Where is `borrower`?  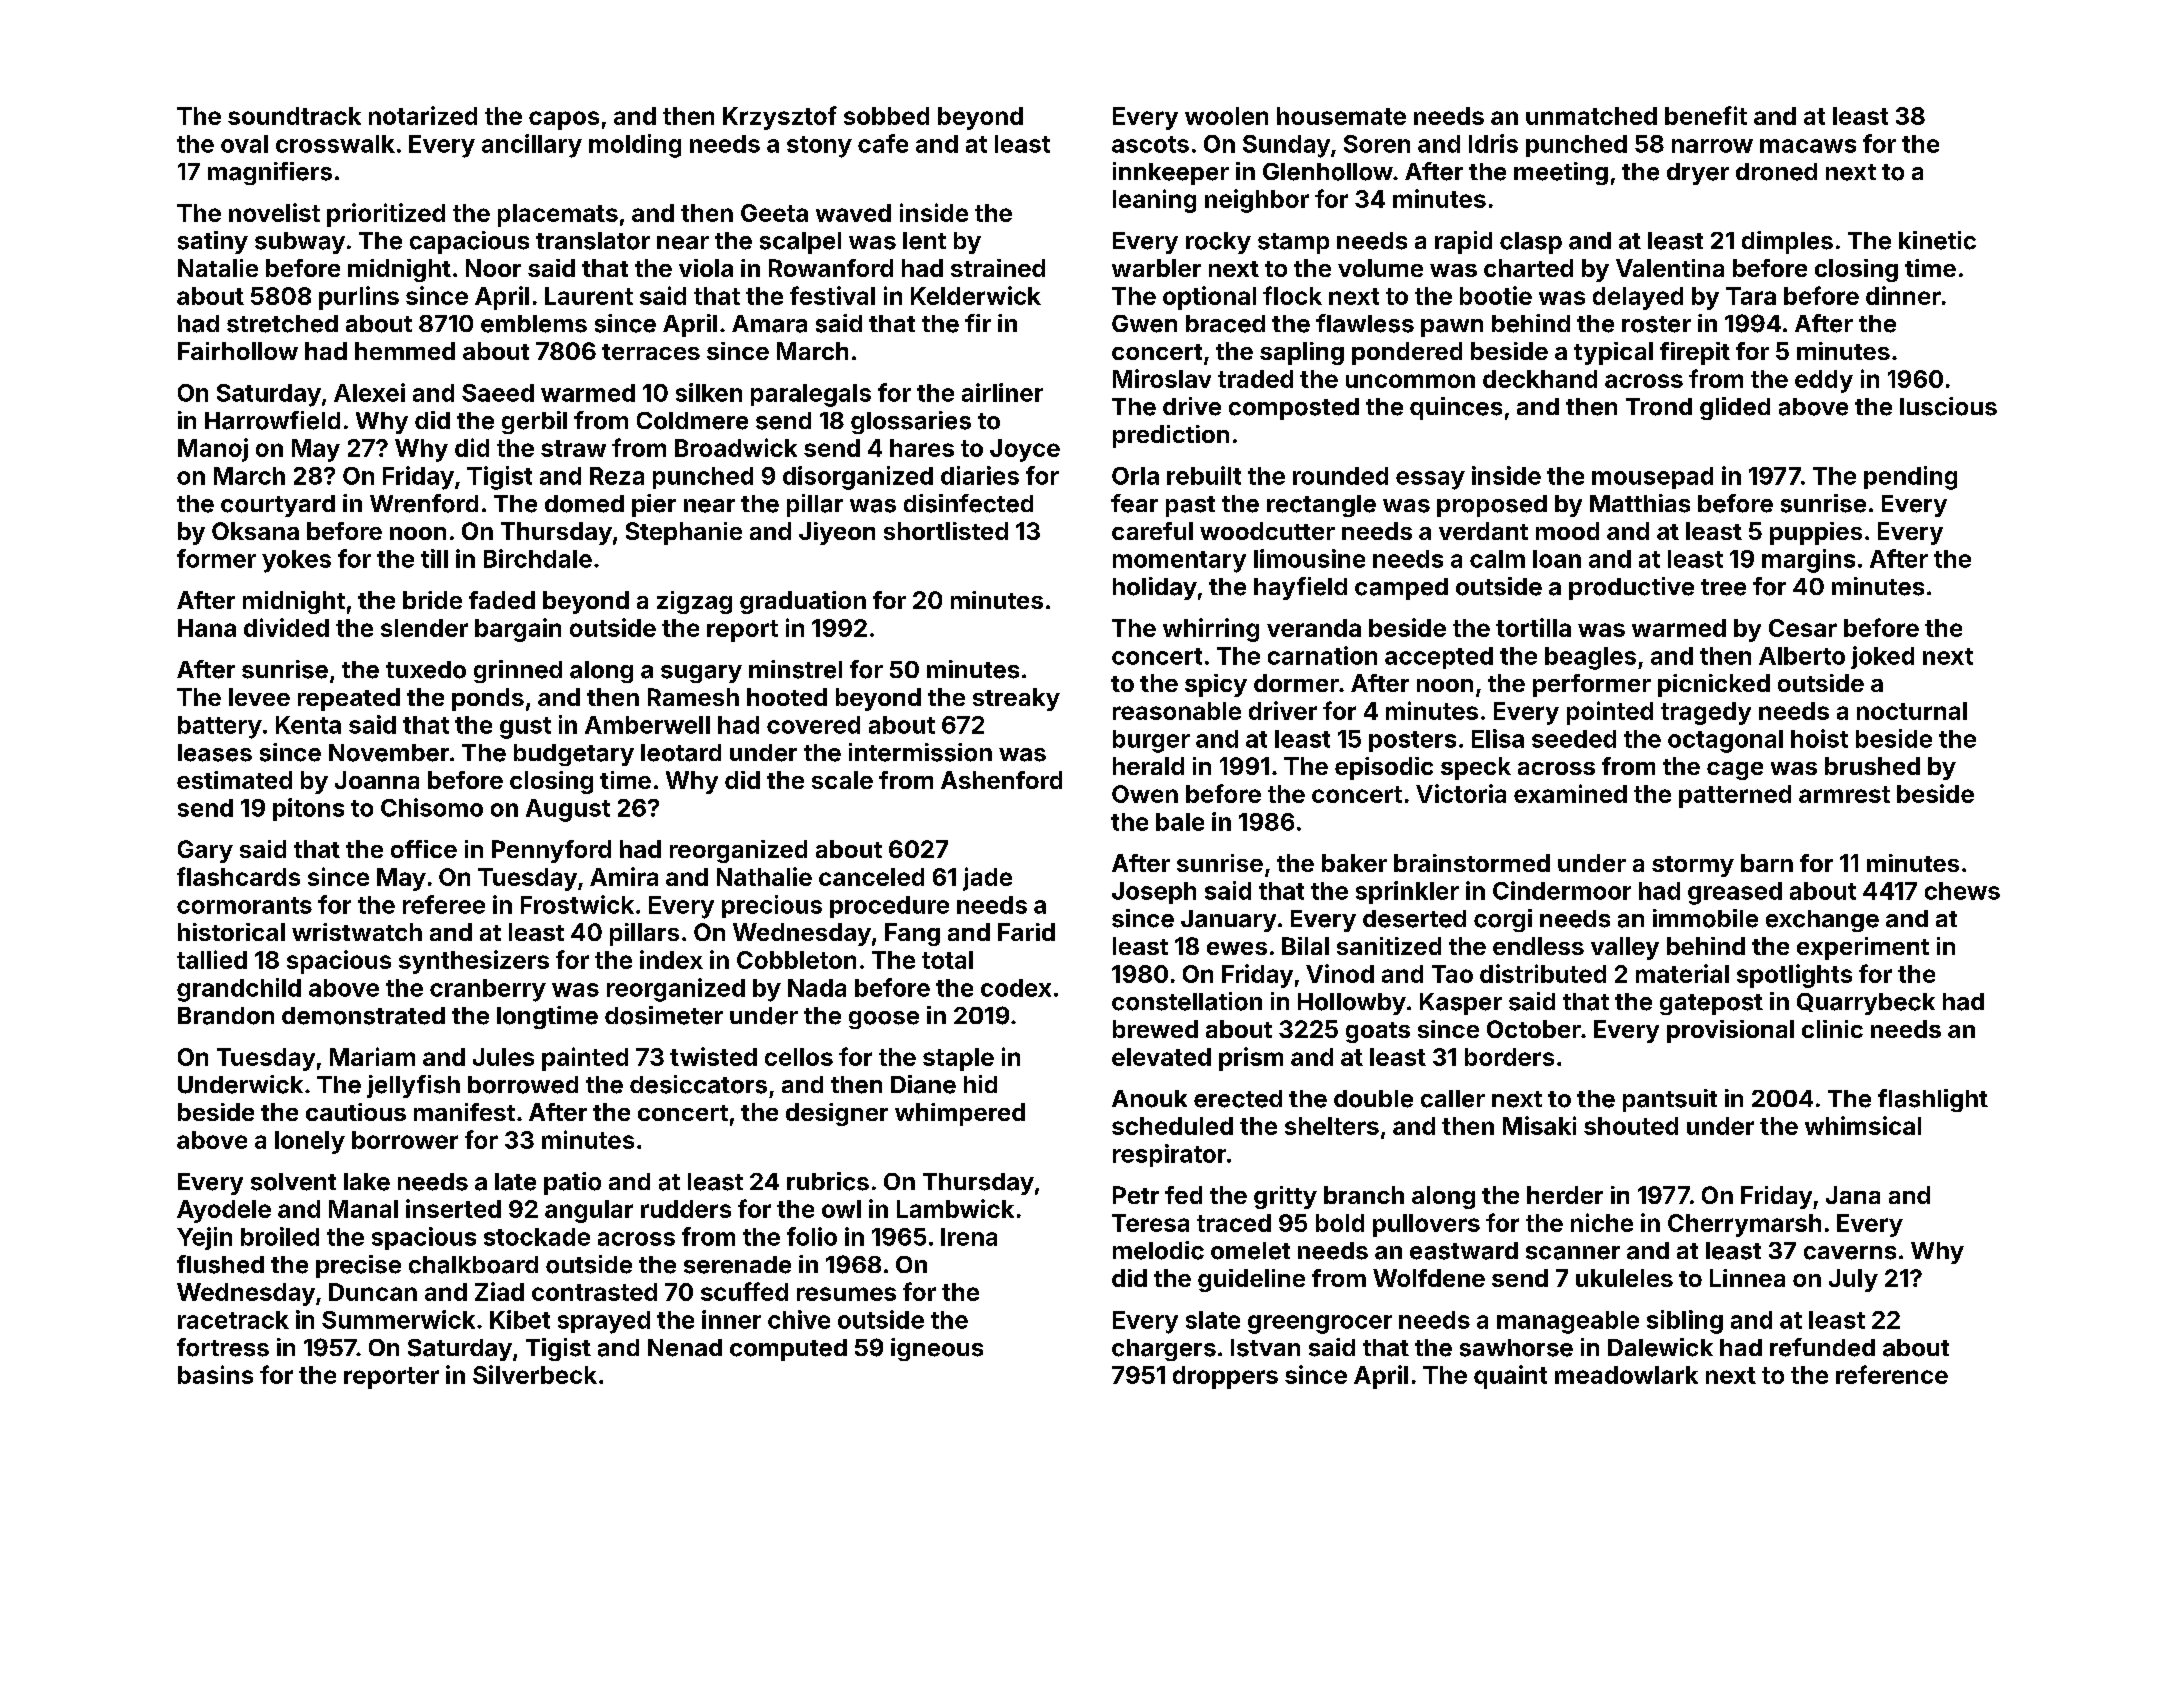 borrower is located at coordinates (405, 1140).
